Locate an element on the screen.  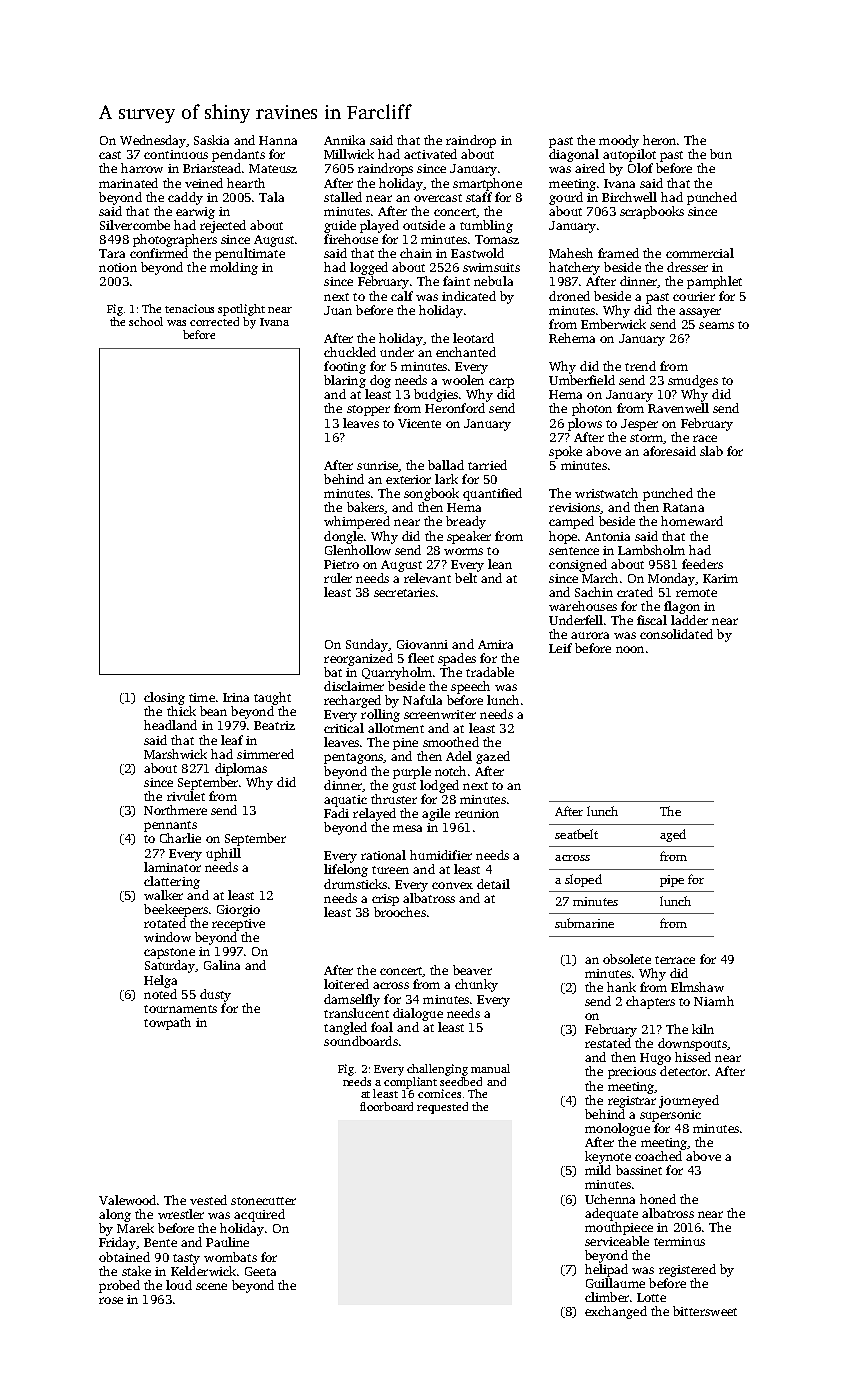
Elmshaw is located at coordinates (697, 987).
